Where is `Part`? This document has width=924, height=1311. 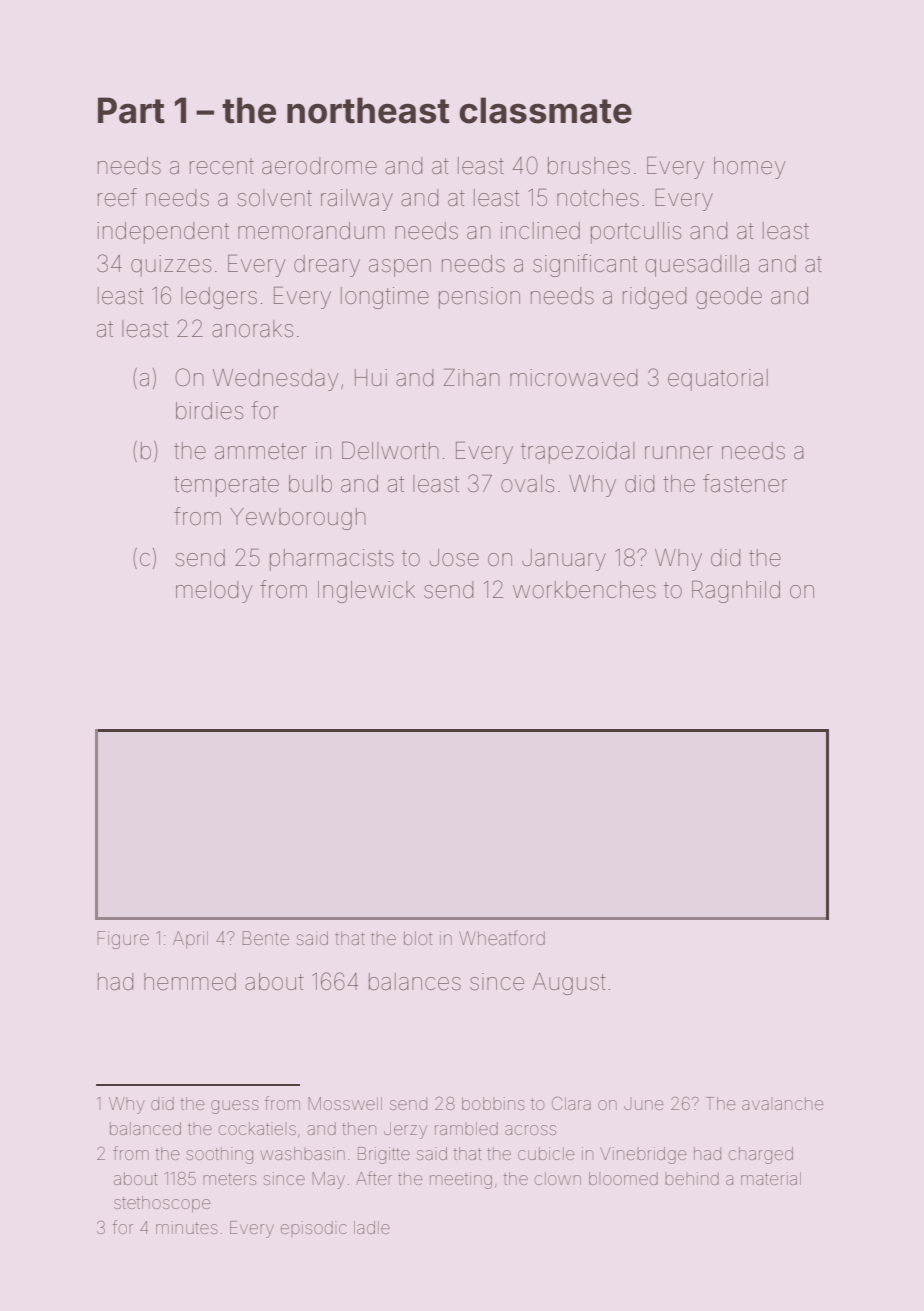 Part is located at coordinates (131, 110).
